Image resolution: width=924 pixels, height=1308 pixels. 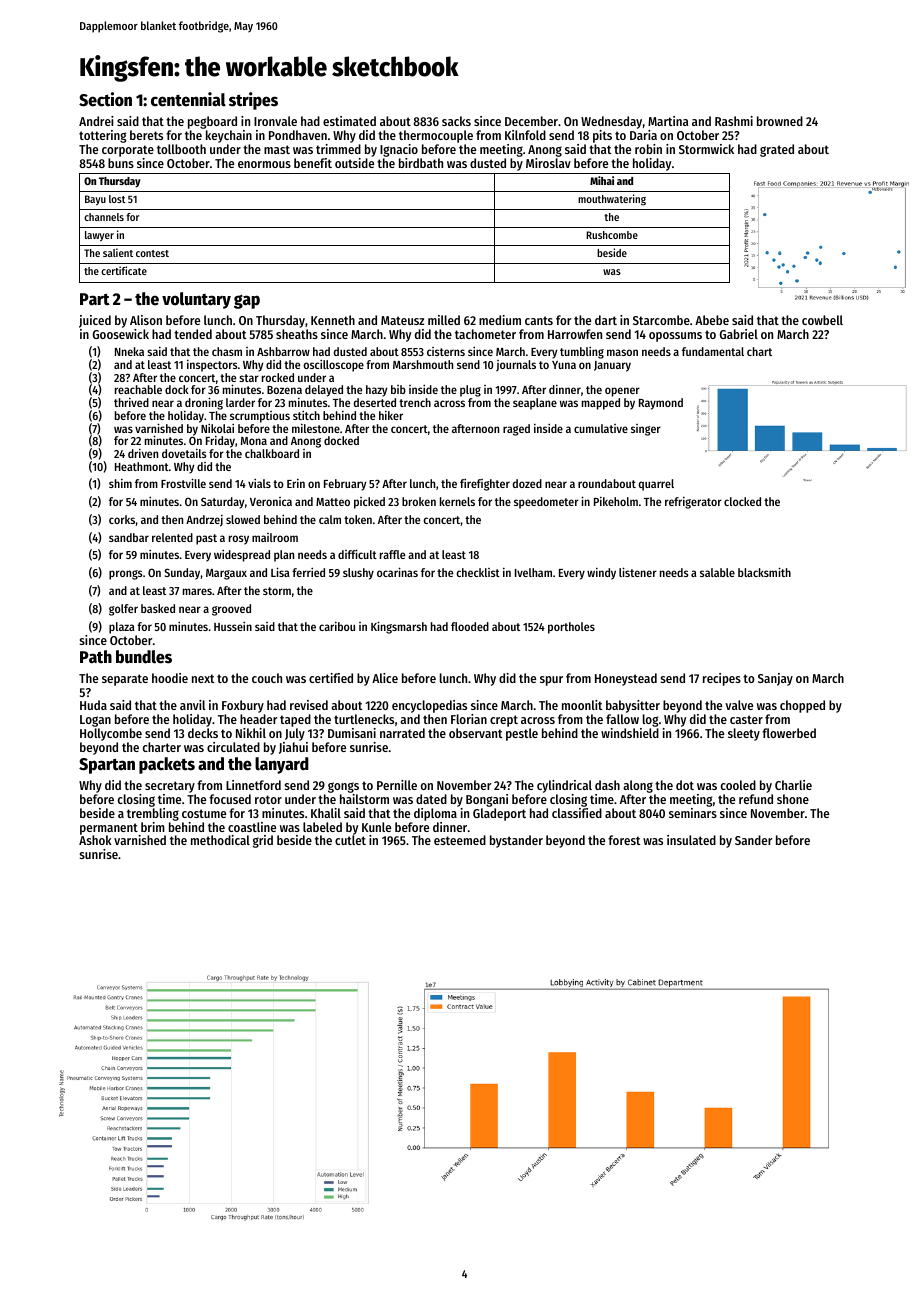 I want to click on Andrzej, so click(x=204, y=521).
